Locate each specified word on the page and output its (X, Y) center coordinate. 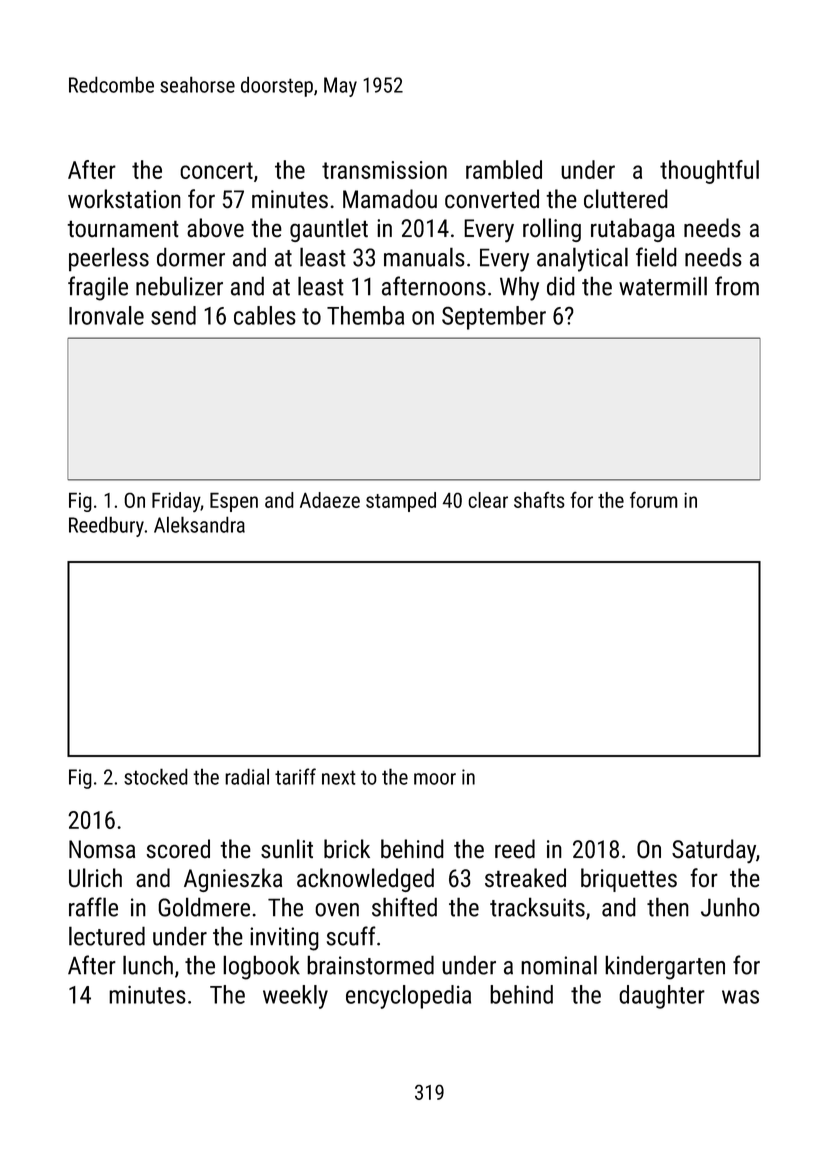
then (668, 907)
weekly (295, 997)
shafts (539, 500)
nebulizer (179, 286)
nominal (559, 965)
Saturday (714, 851)
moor (435, 779)
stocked (156, 776)
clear (488, 500)
